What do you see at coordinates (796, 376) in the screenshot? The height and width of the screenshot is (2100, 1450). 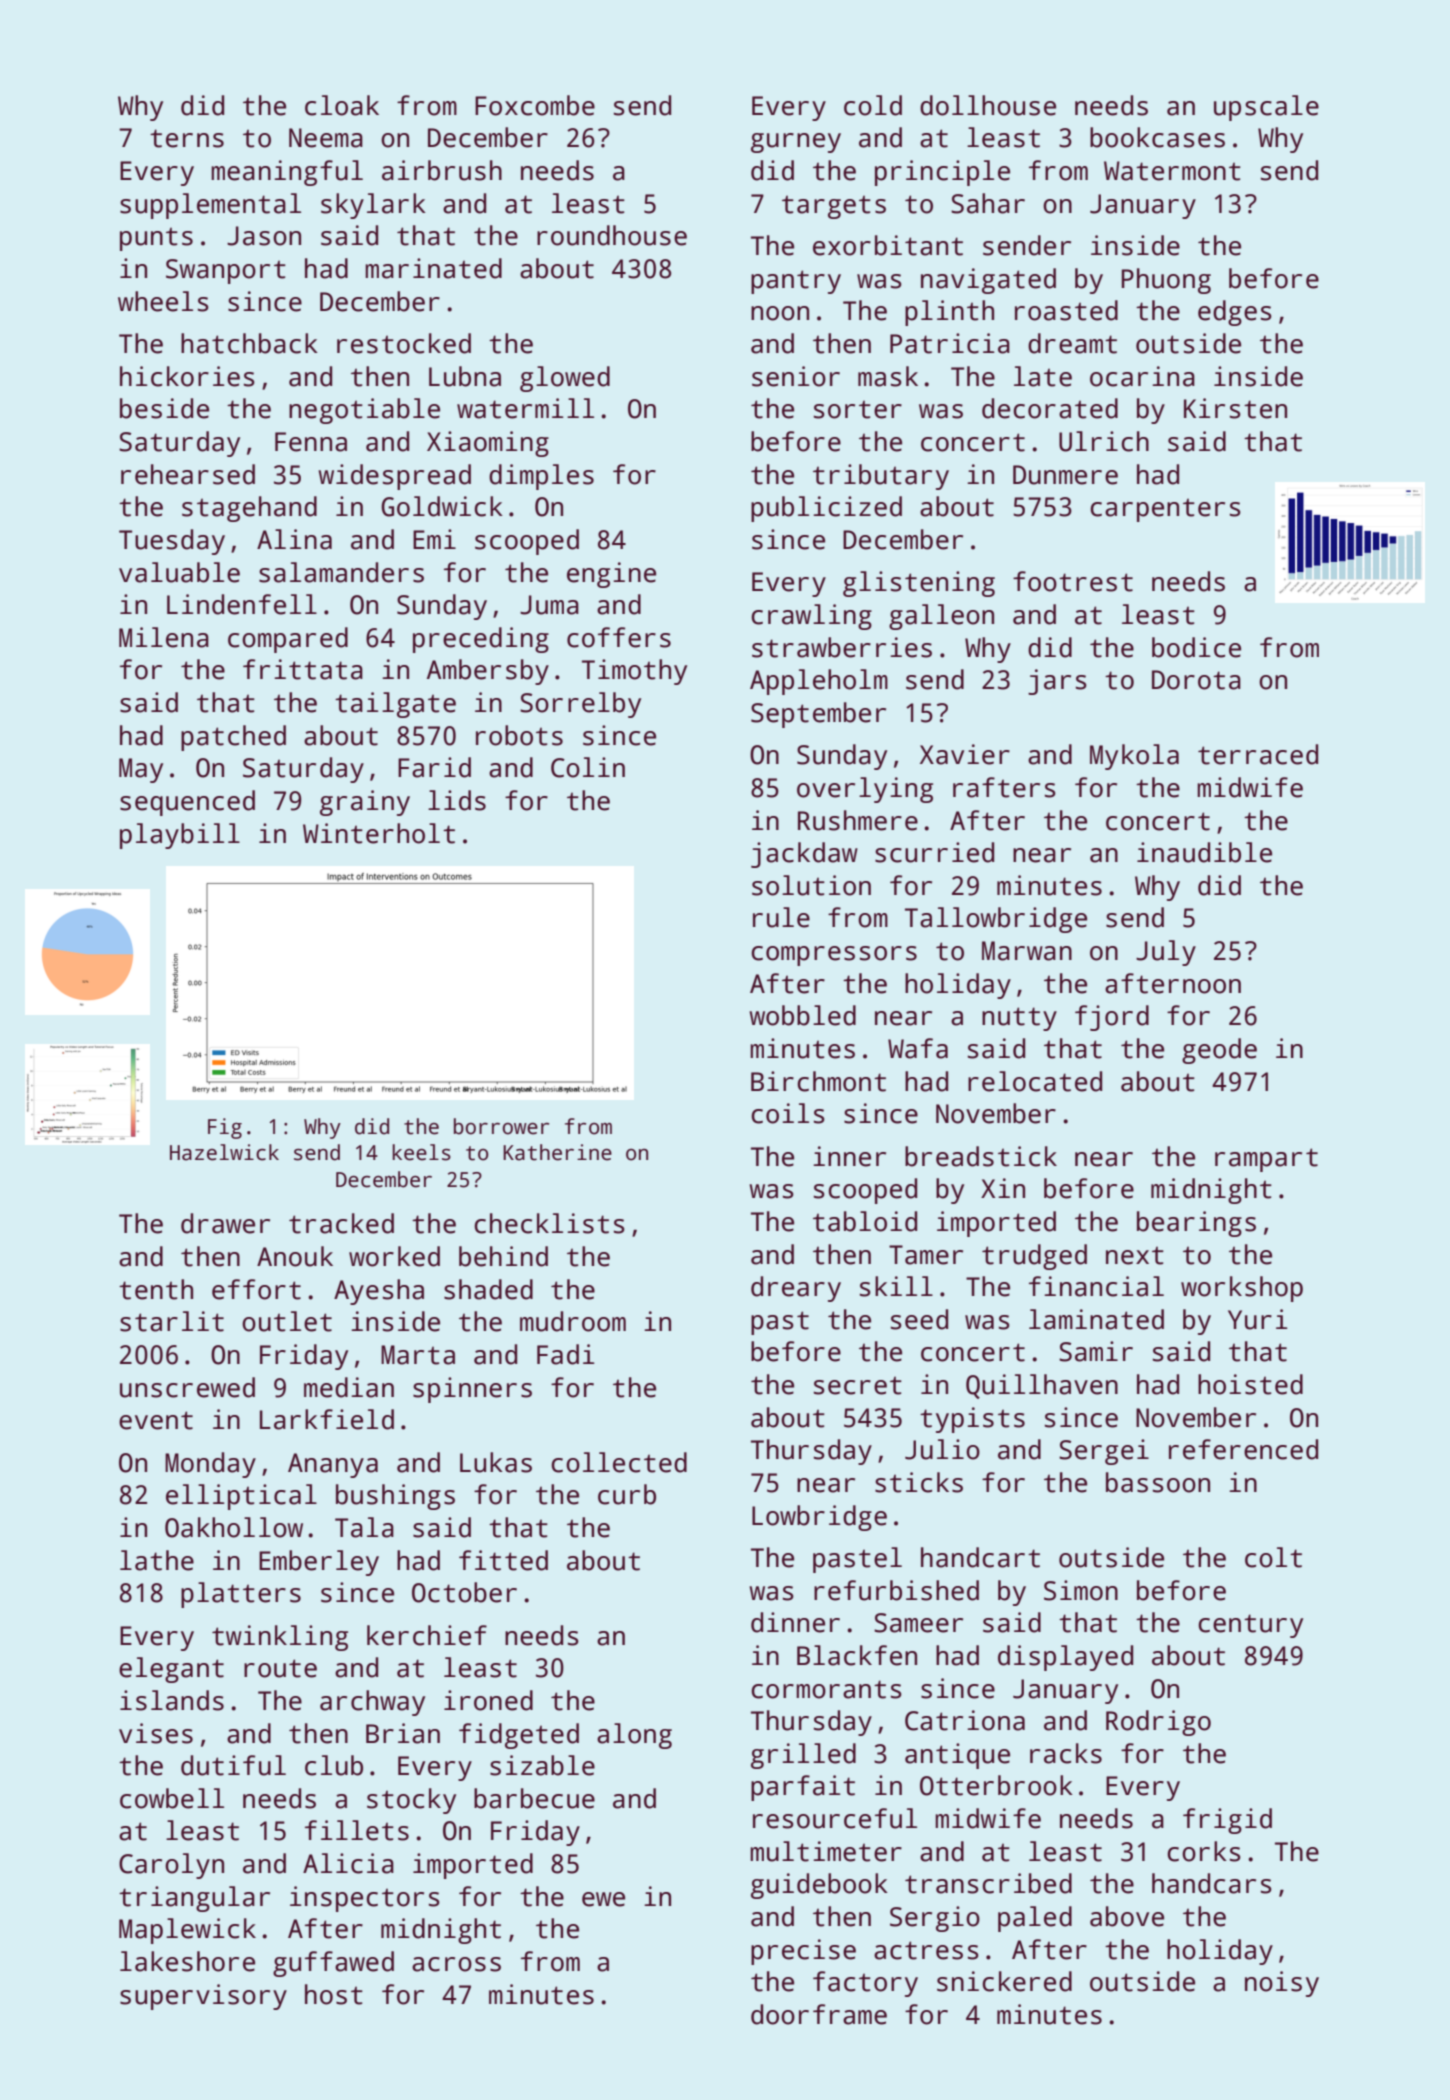 I see `senior` at bounding box center [796, 376].
